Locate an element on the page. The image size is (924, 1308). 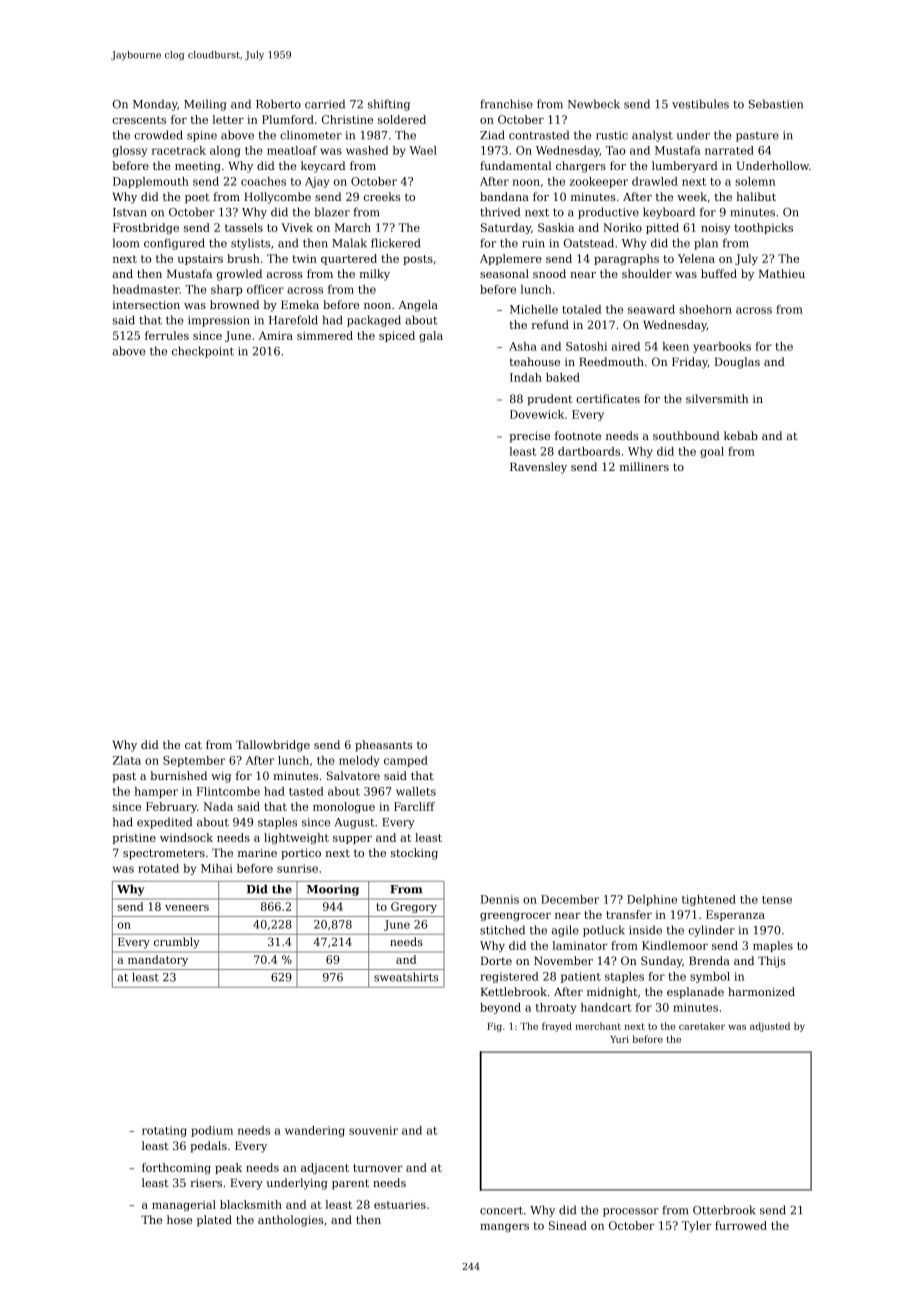
Farcliff is located at coordinates (414, 806).
